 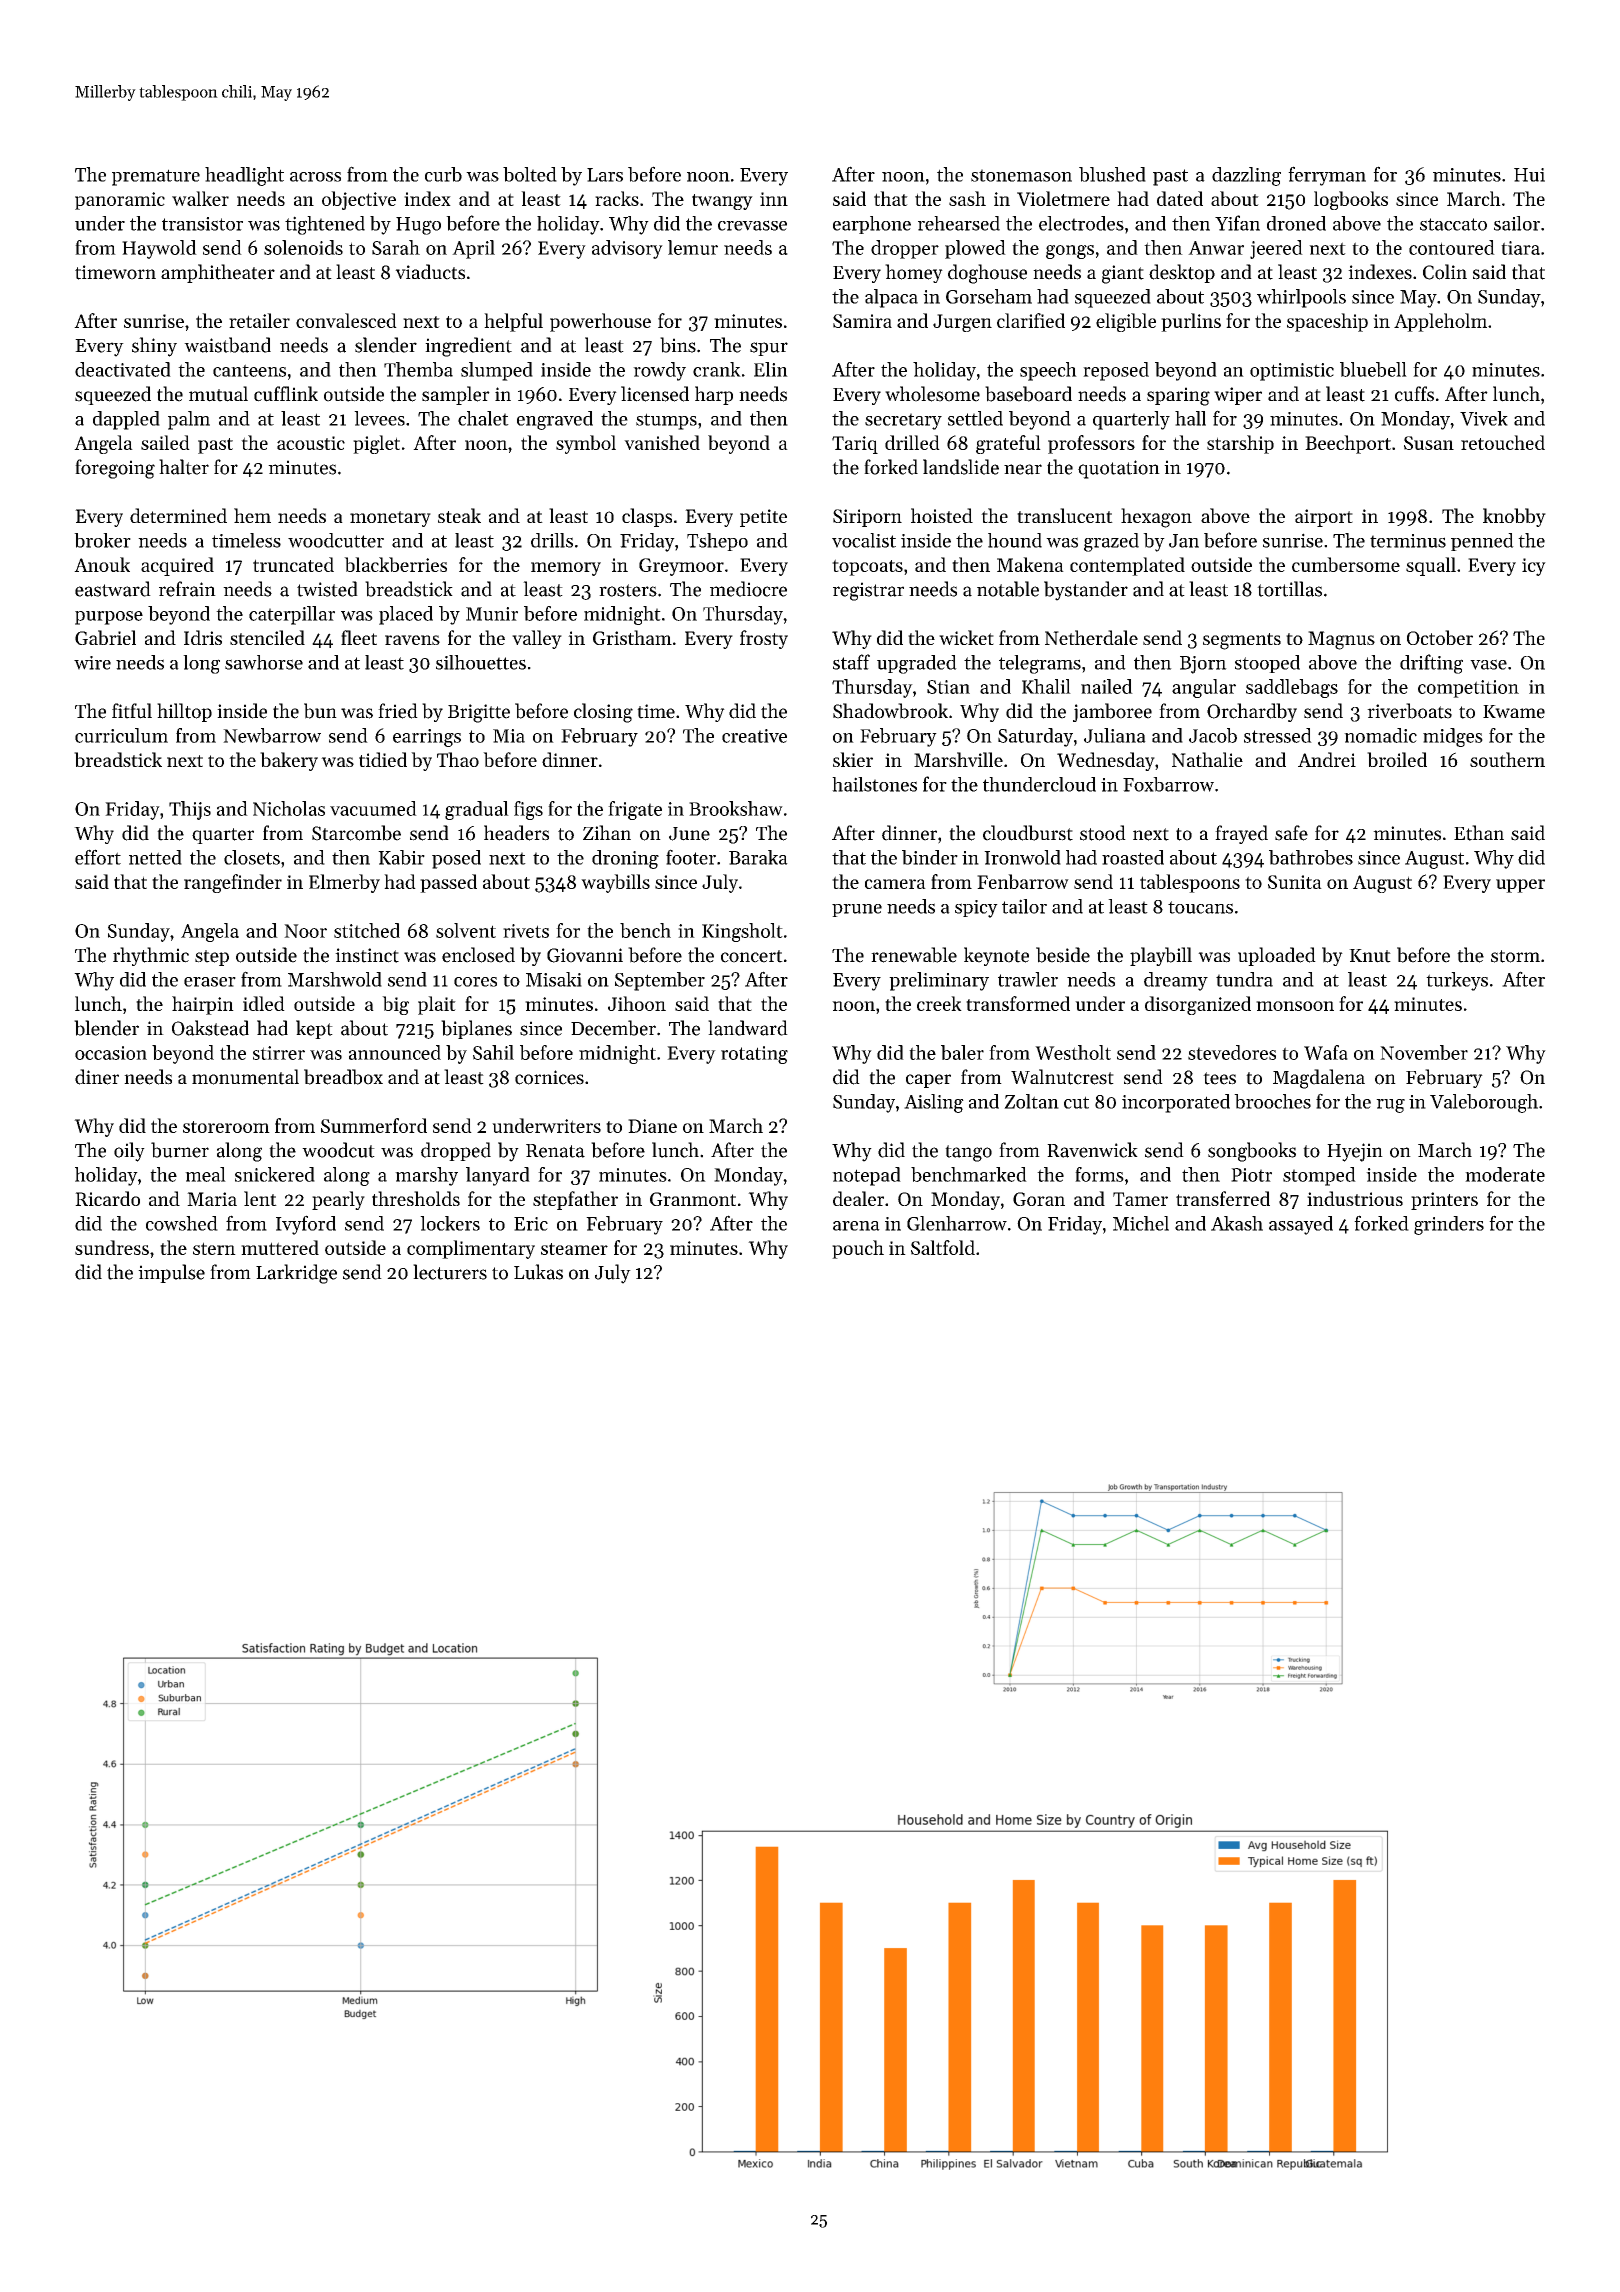 What do you see at coordinates (303, 247) in the image?
I see `solenoids` at bounding box center [303, 247].
